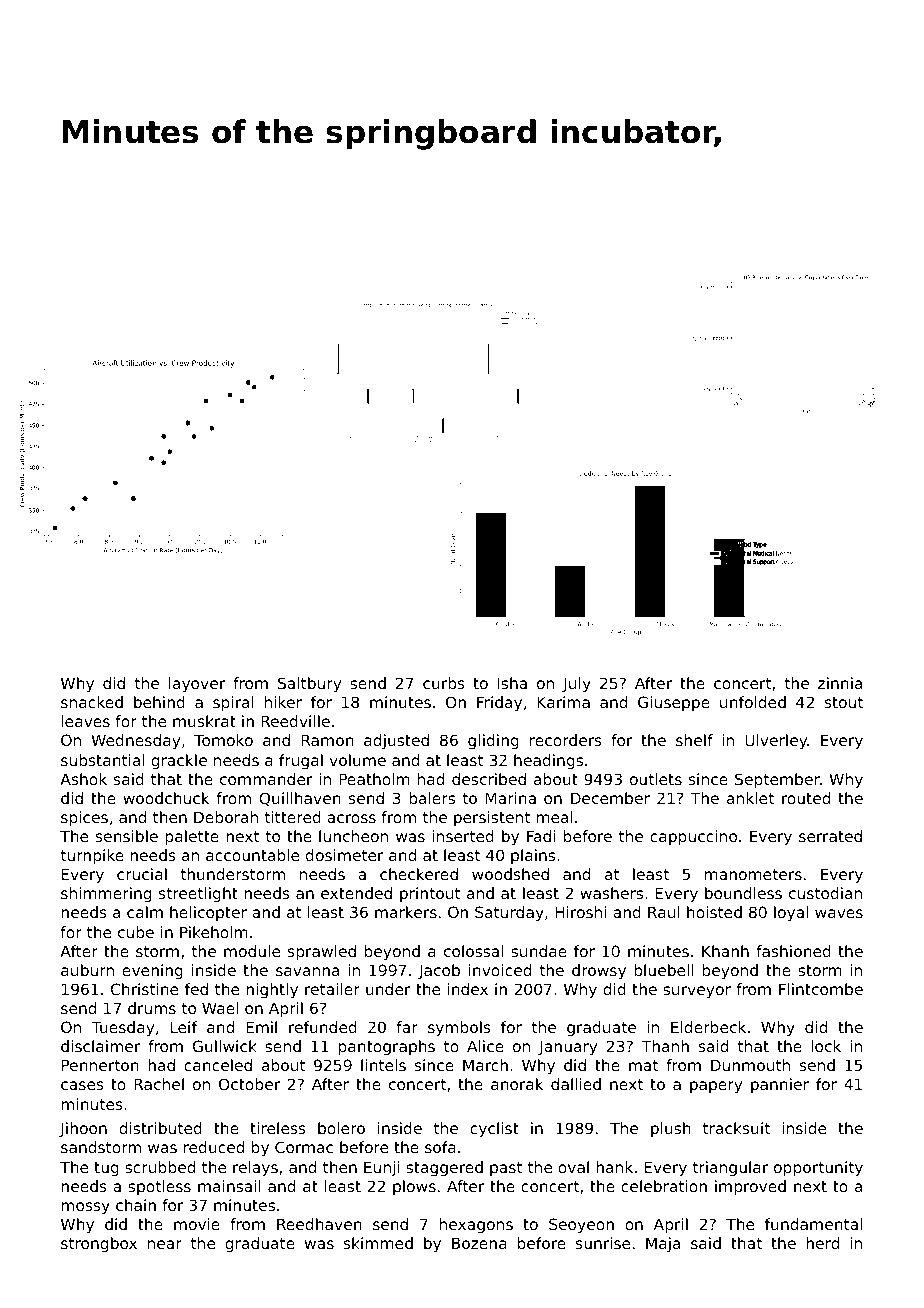 Image resolution: width=924 pixels, height=1308 pixels. What do you see at coordinates (780, 1085) in the screenshot?
I see `pannier` at bounding box center [780, 1085].
